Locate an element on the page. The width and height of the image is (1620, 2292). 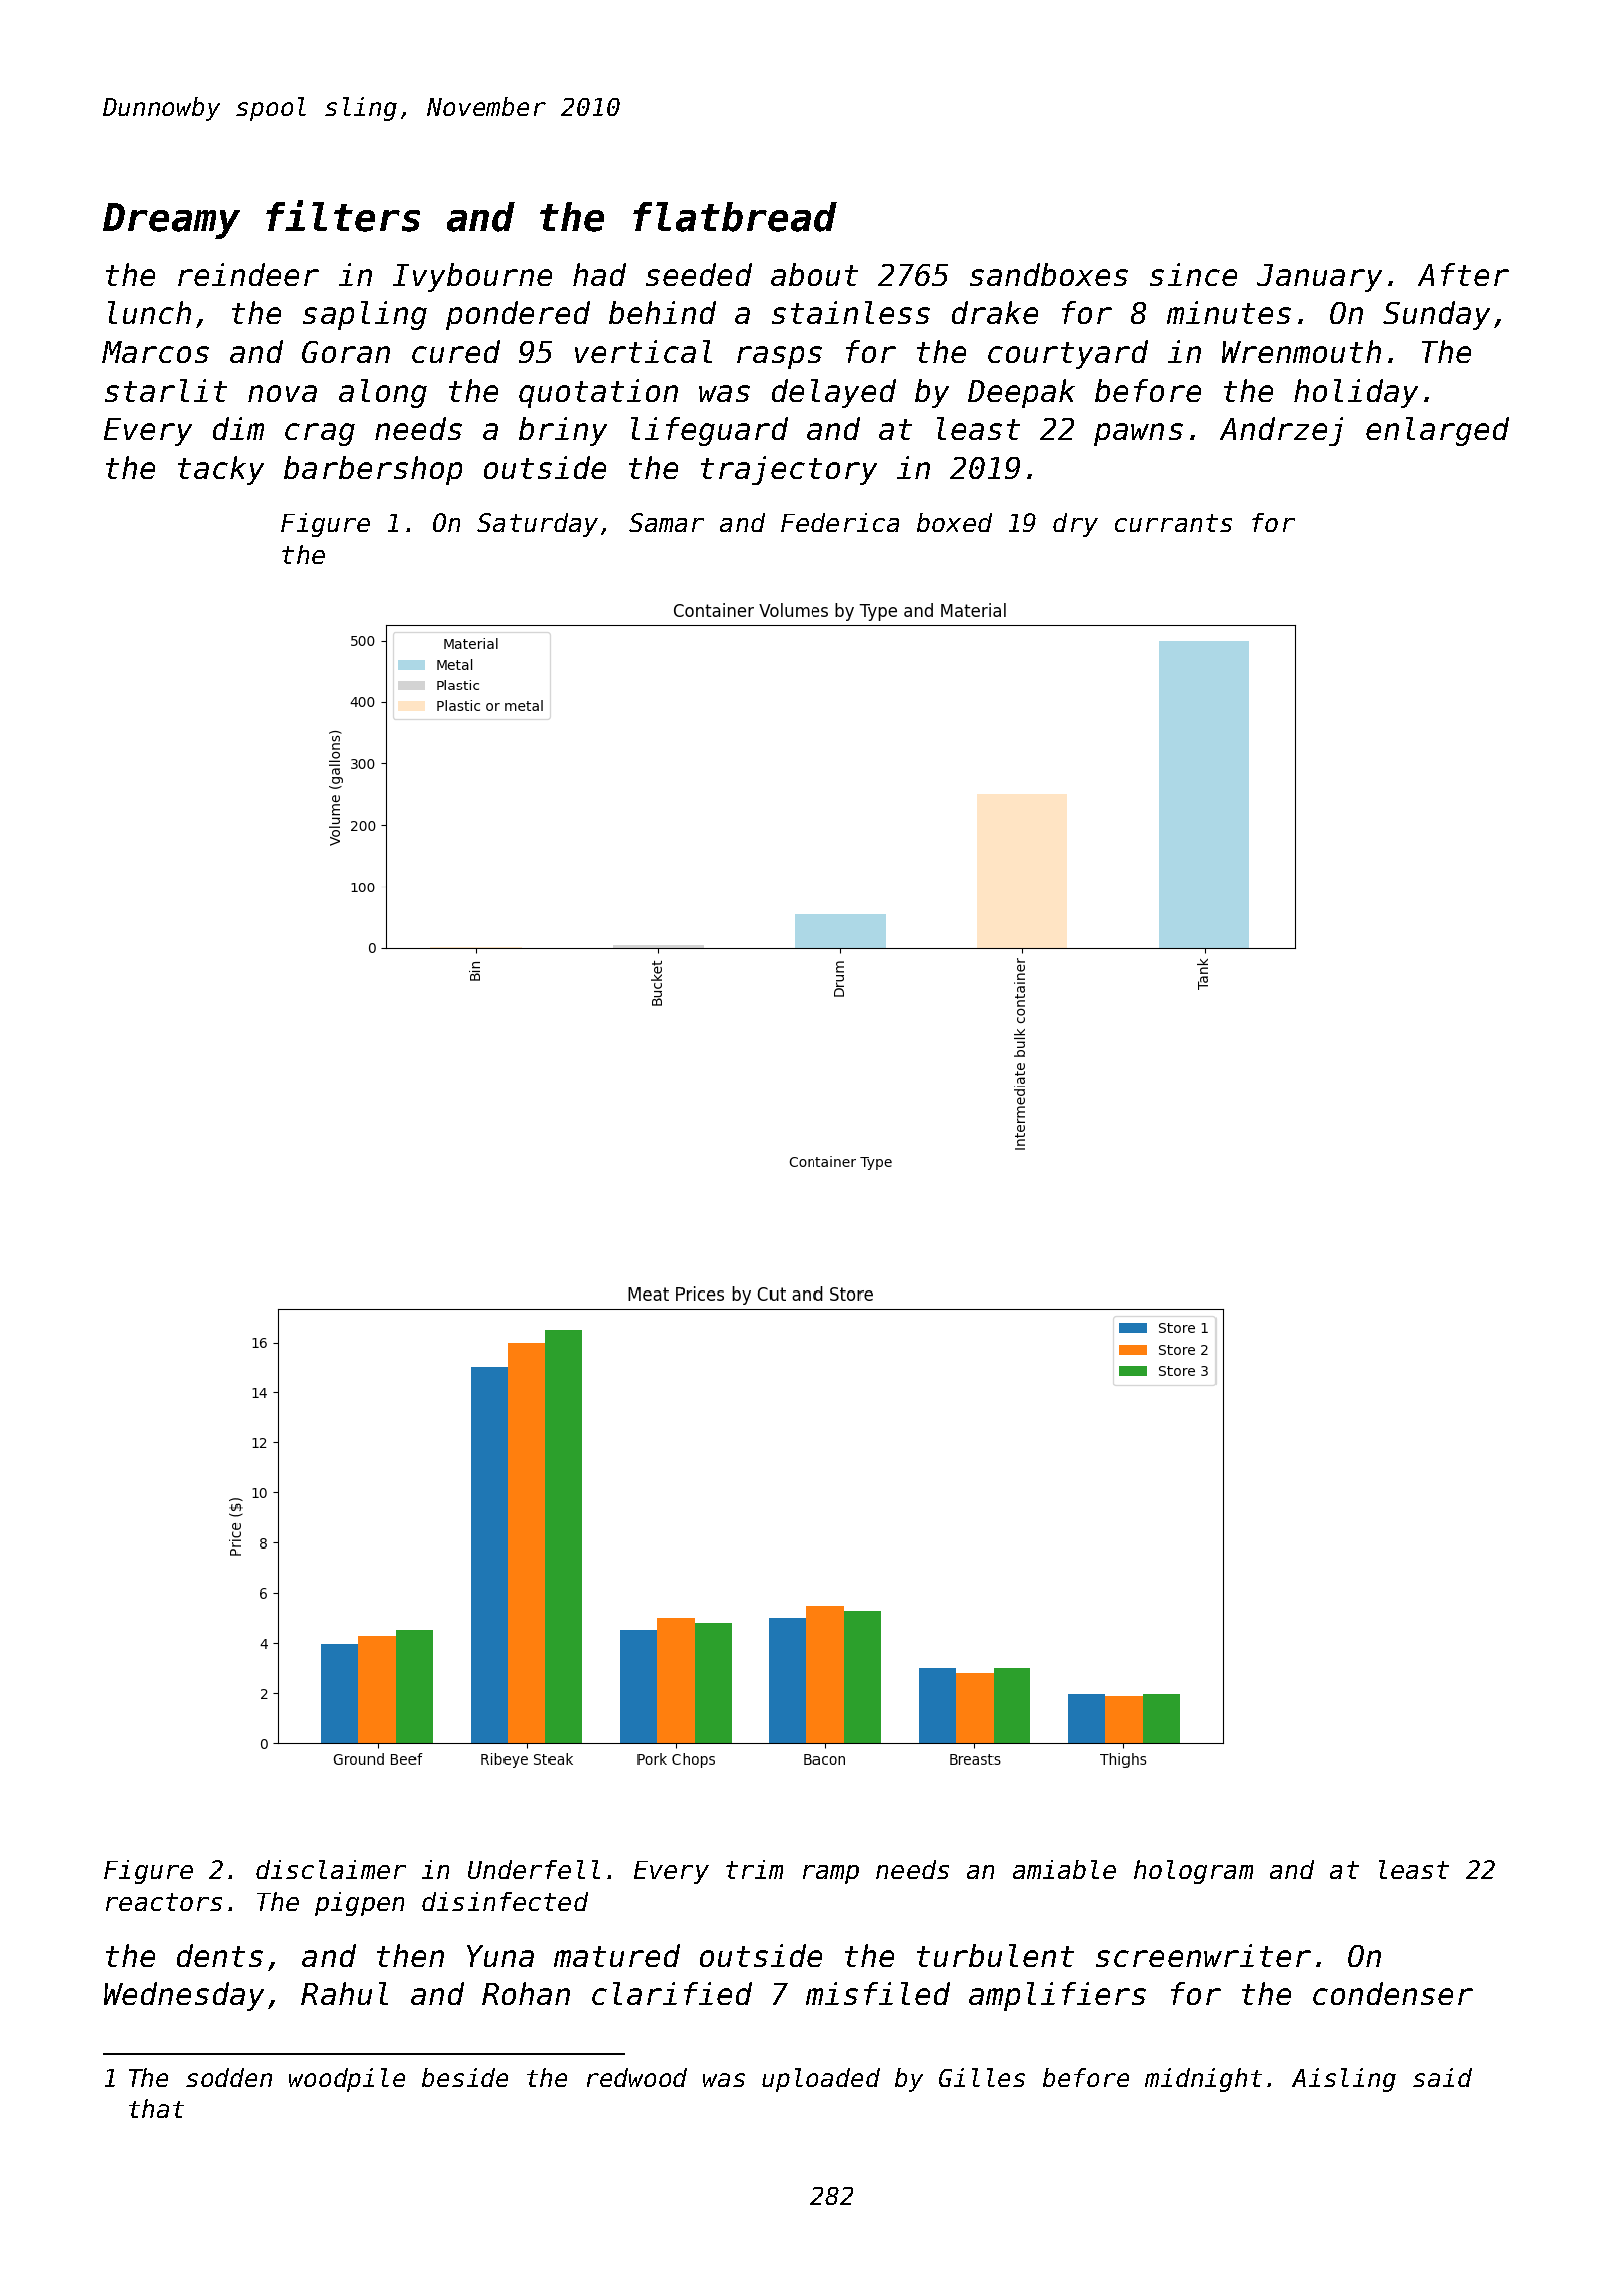
Federica is located at coordinates (840, 522).
